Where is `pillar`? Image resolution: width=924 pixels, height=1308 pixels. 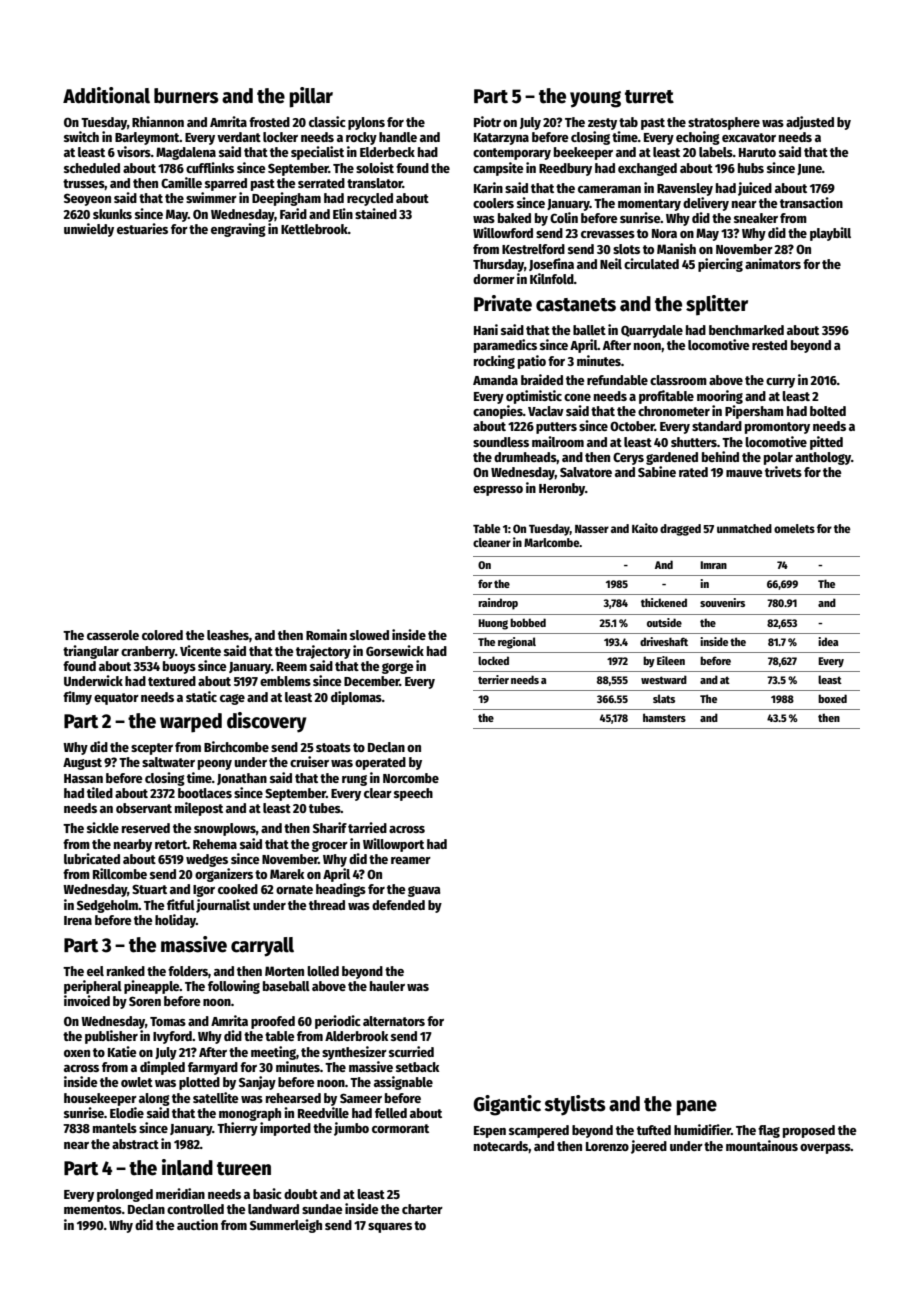 pillar is located at coordinates (311, 97).
